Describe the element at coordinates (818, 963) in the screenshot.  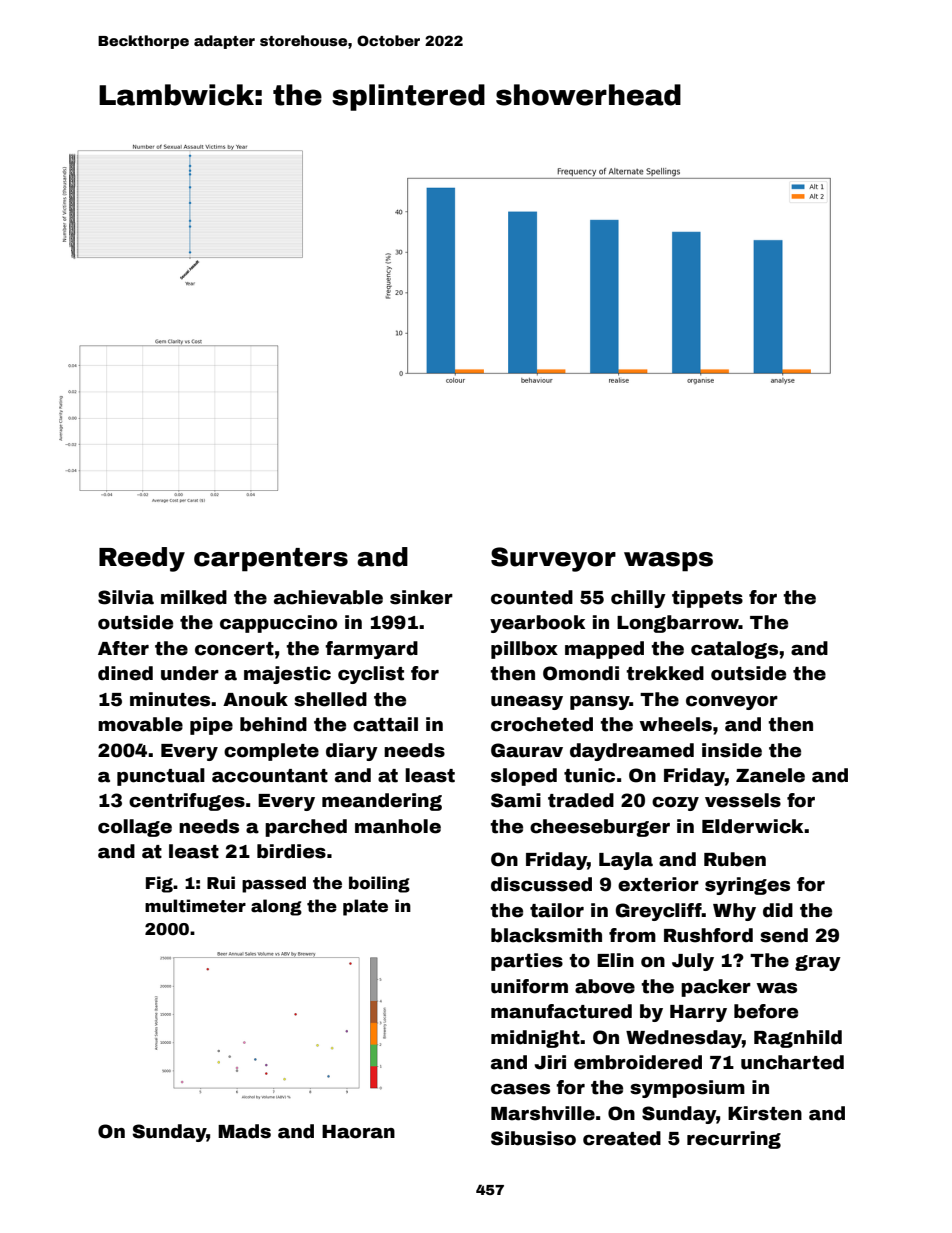
I see `gray` at that location.
